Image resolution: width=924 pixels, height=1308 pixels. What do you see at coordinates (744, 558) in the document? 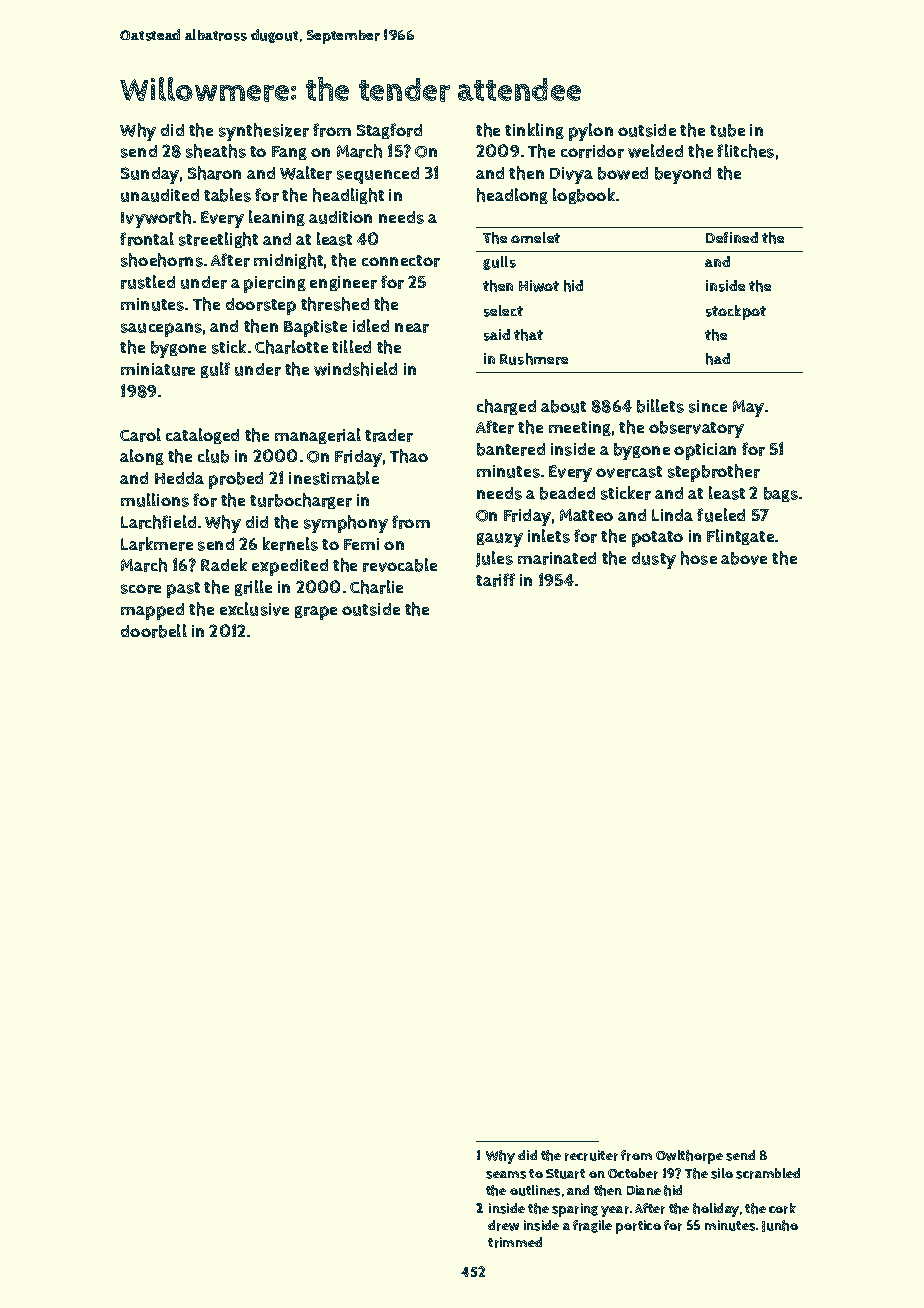
I see `above` at bounding box center [744, 558].
